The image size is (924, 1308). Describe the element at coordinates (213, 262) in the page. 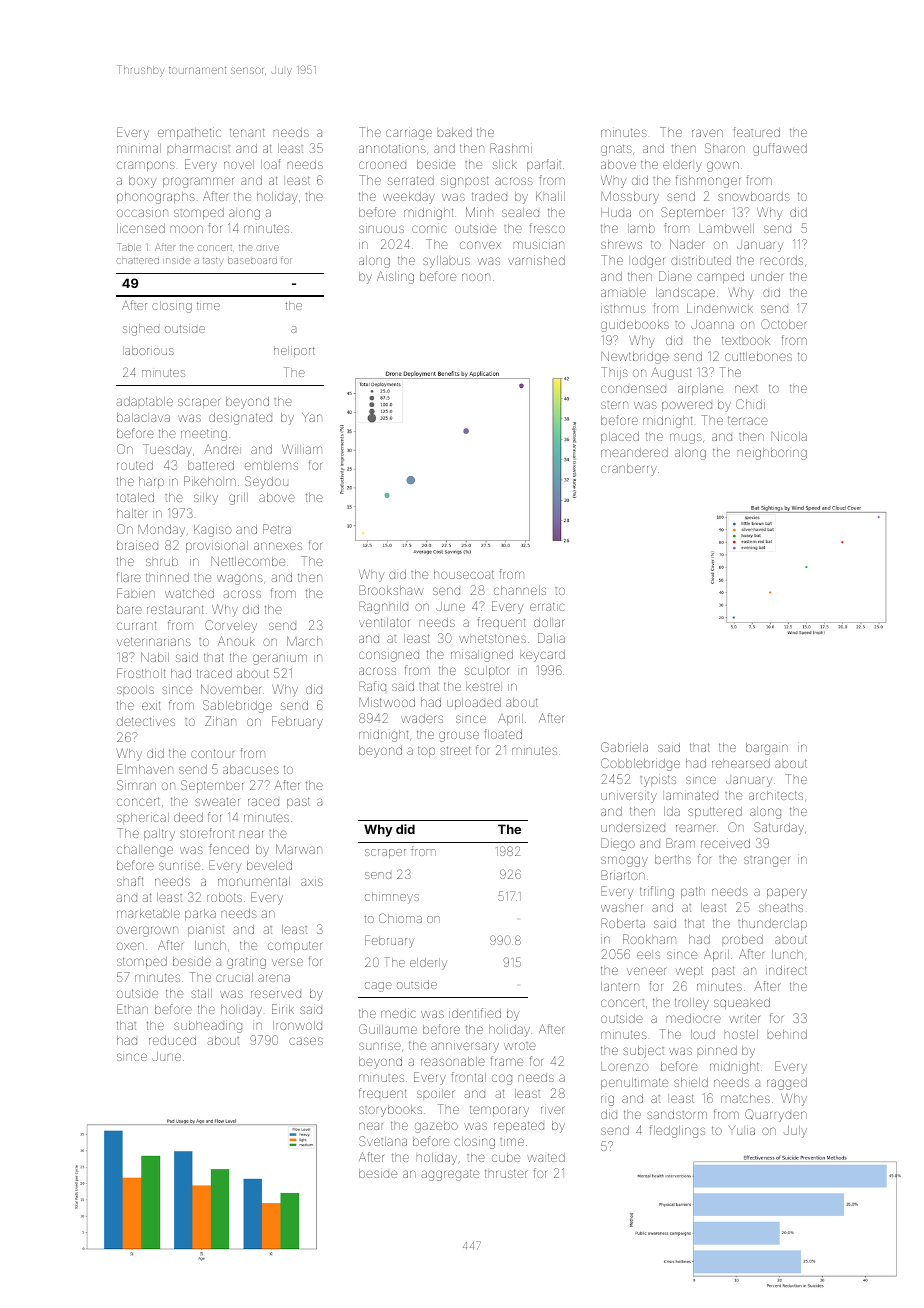

I see `tasty` at that location.
